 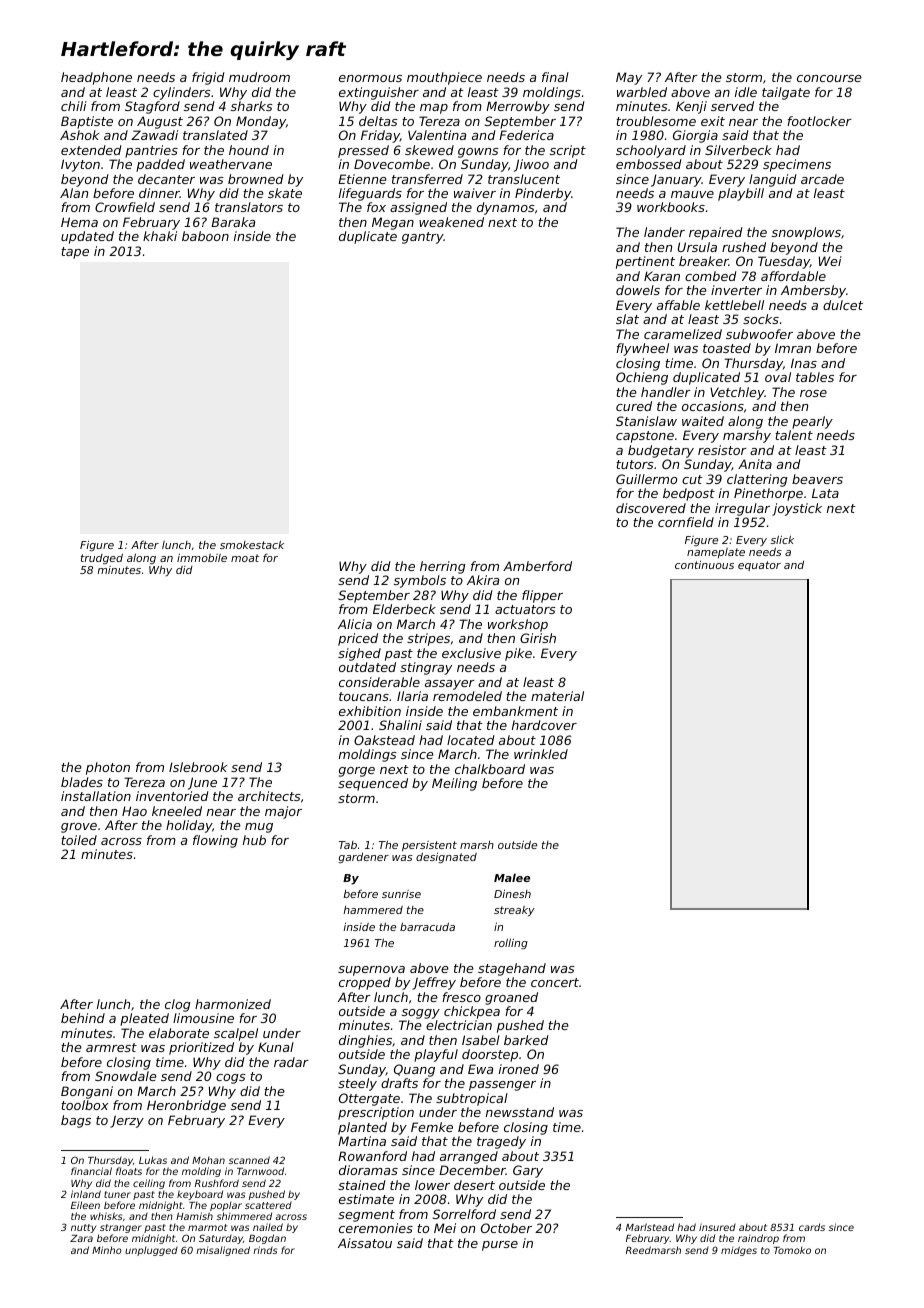 I want to click on Guillermo, so click(x=646, y=479).
